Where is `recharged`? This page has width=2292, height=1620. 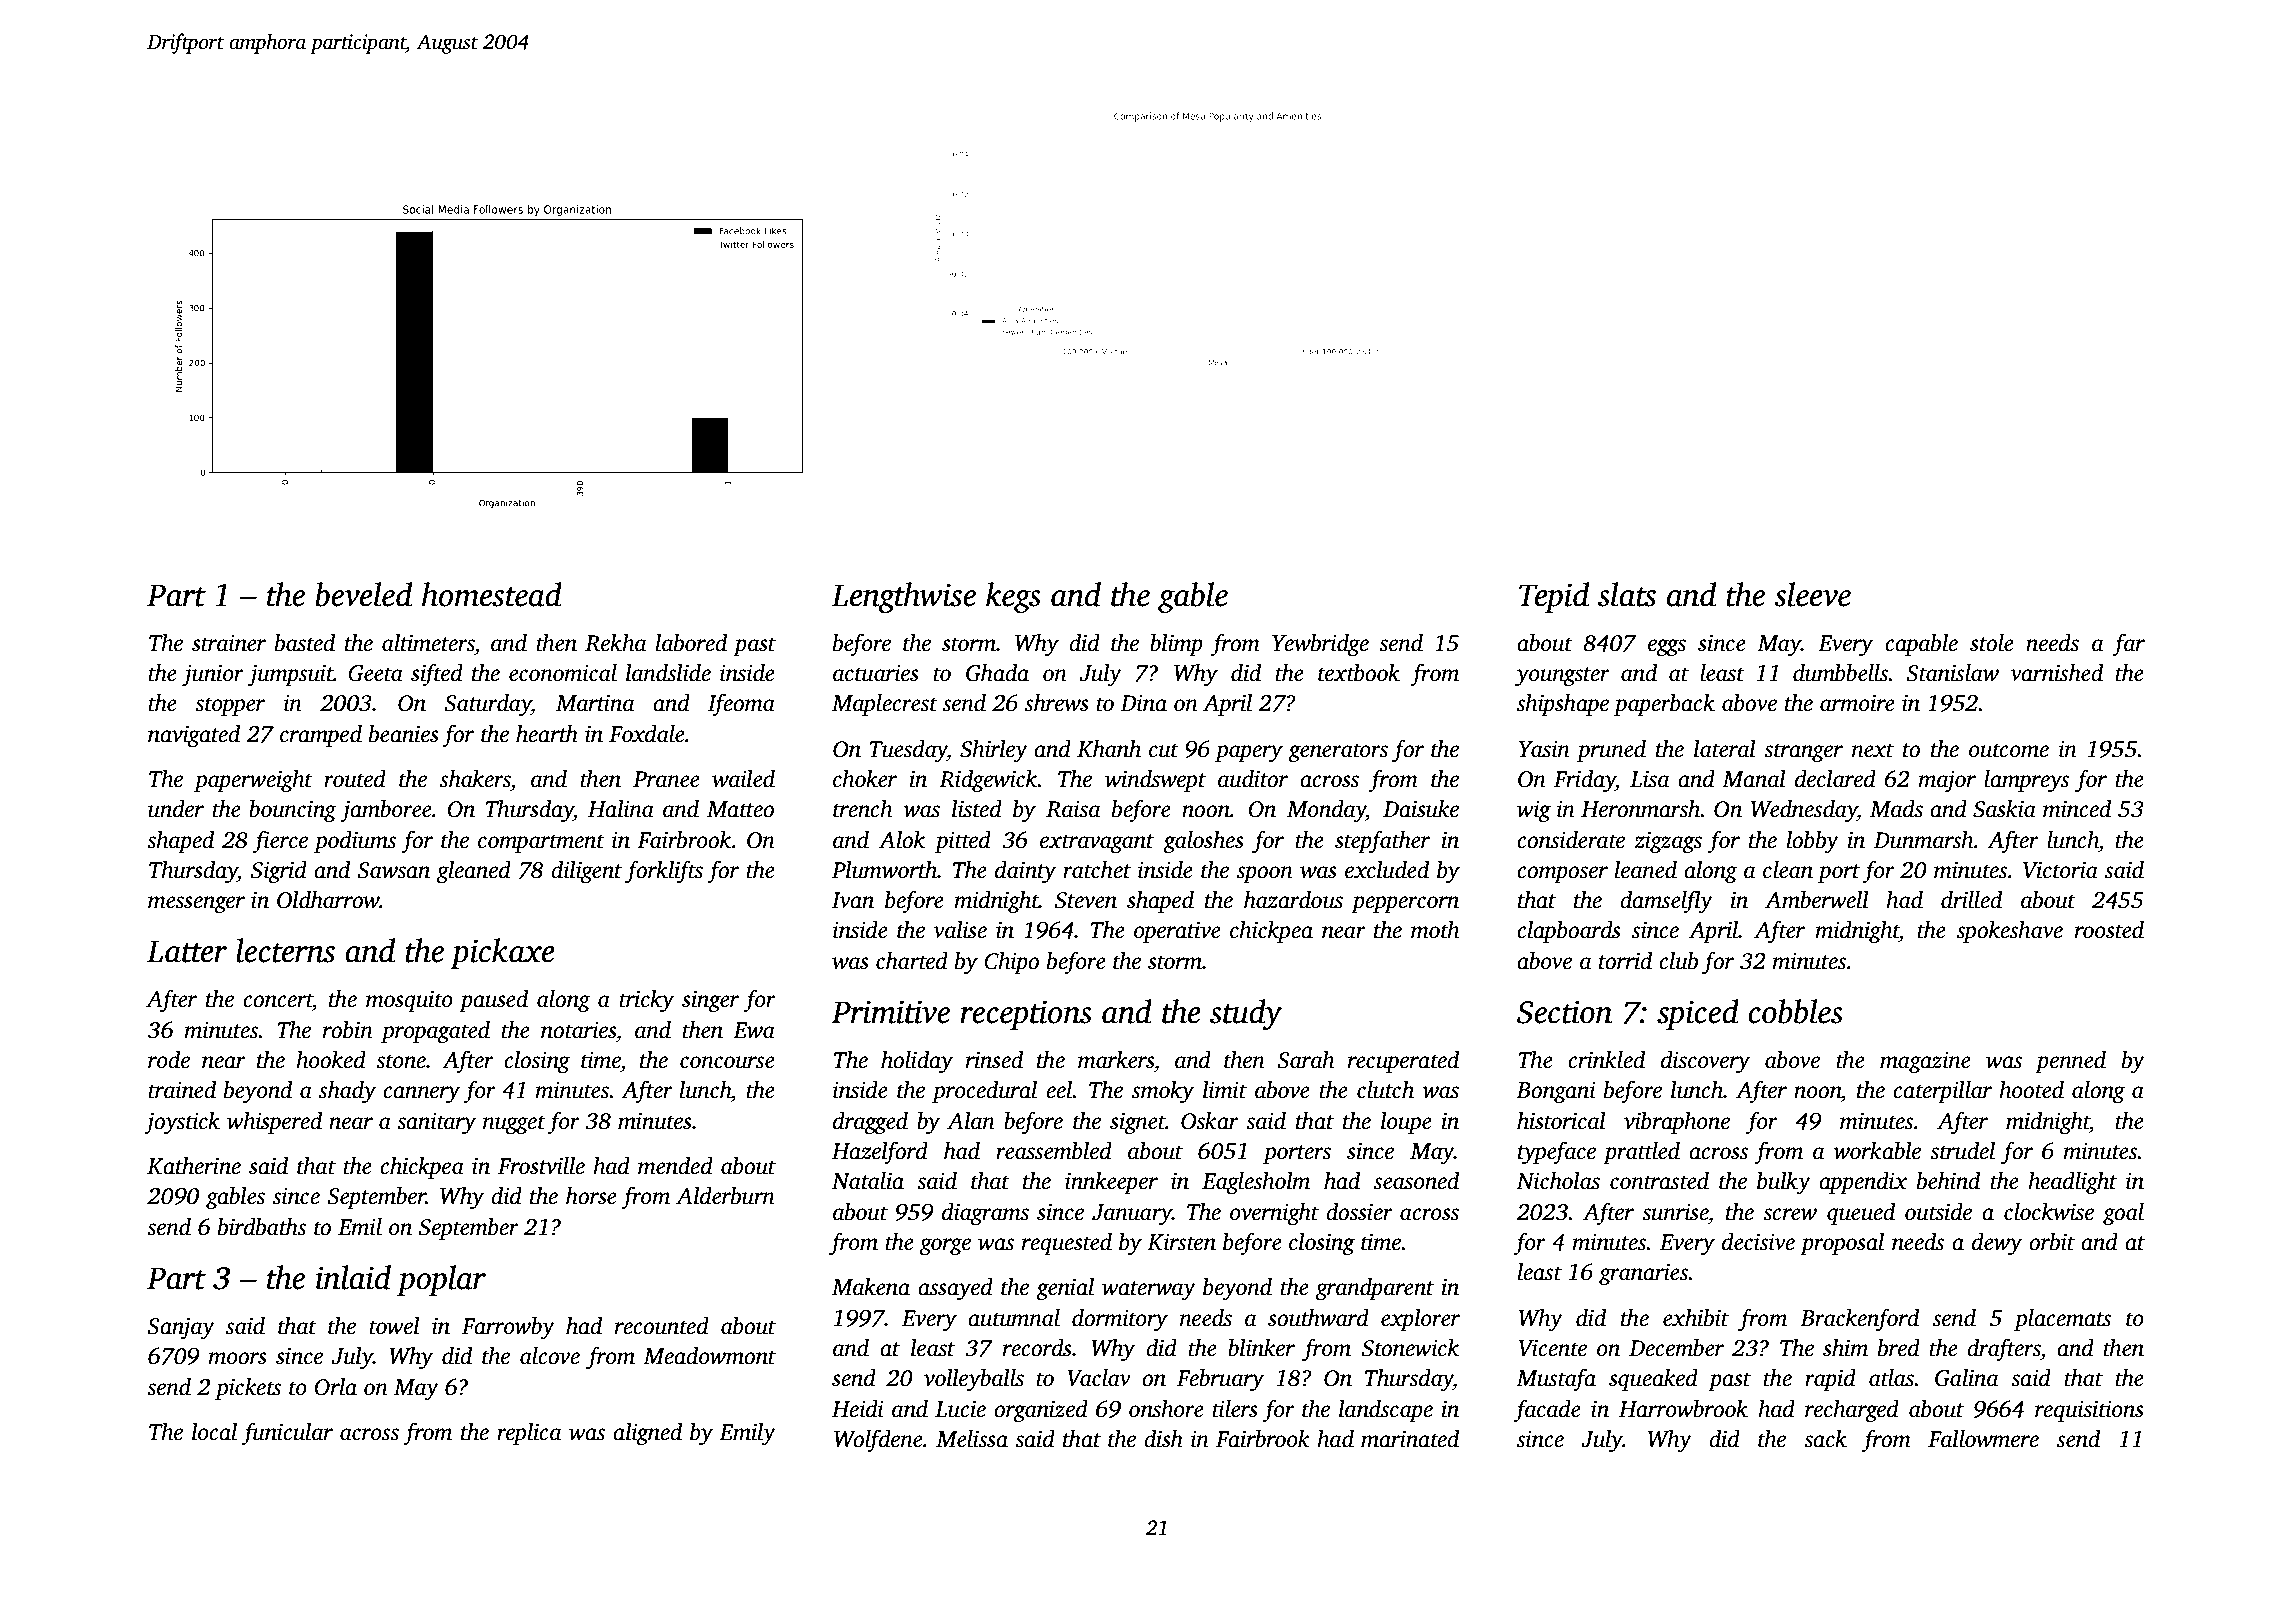
recharged is located at coordinates (1852, 1411).
